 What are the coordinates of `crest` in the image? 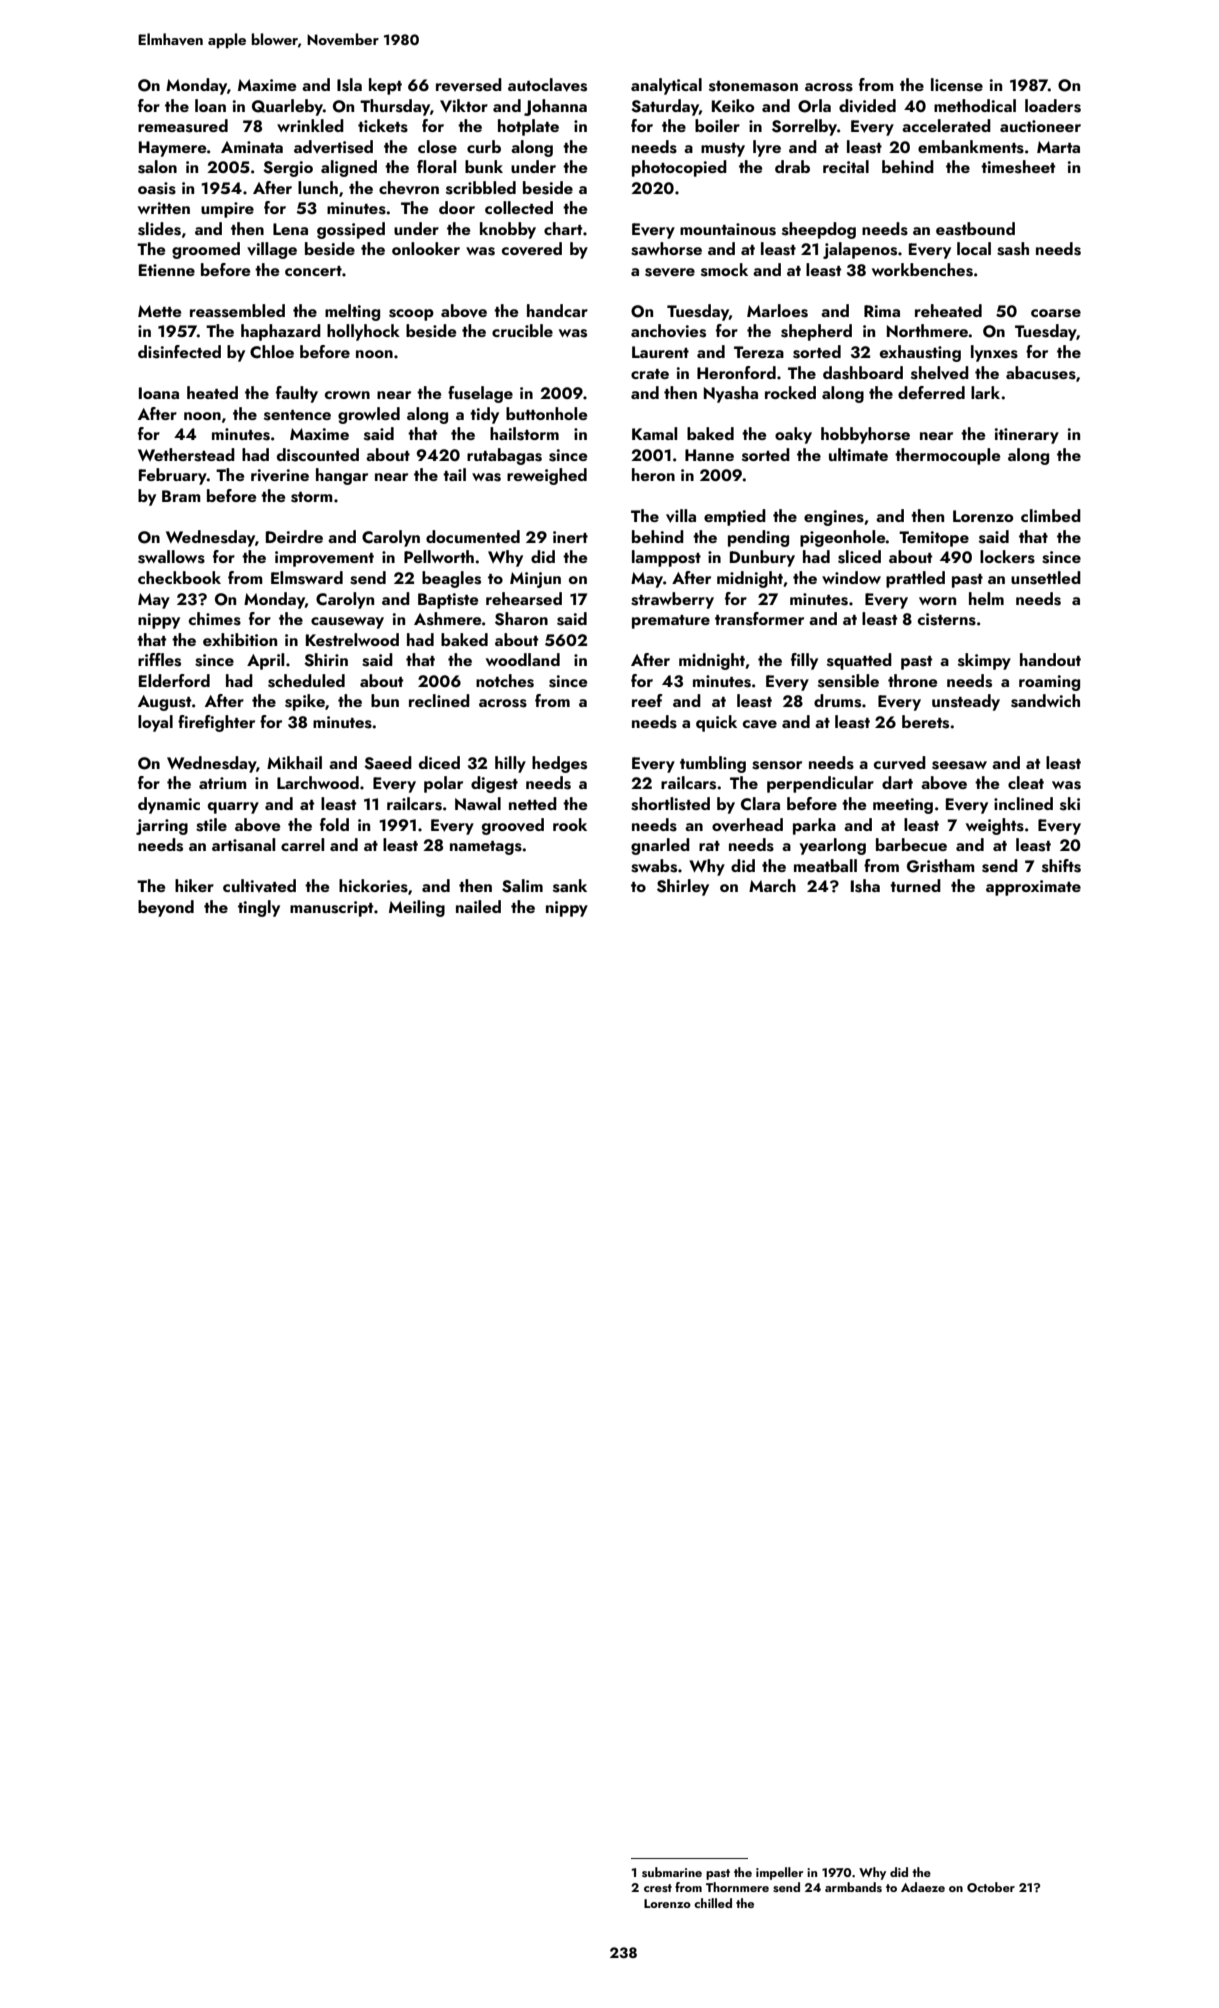 It's located at (658, 1888).
